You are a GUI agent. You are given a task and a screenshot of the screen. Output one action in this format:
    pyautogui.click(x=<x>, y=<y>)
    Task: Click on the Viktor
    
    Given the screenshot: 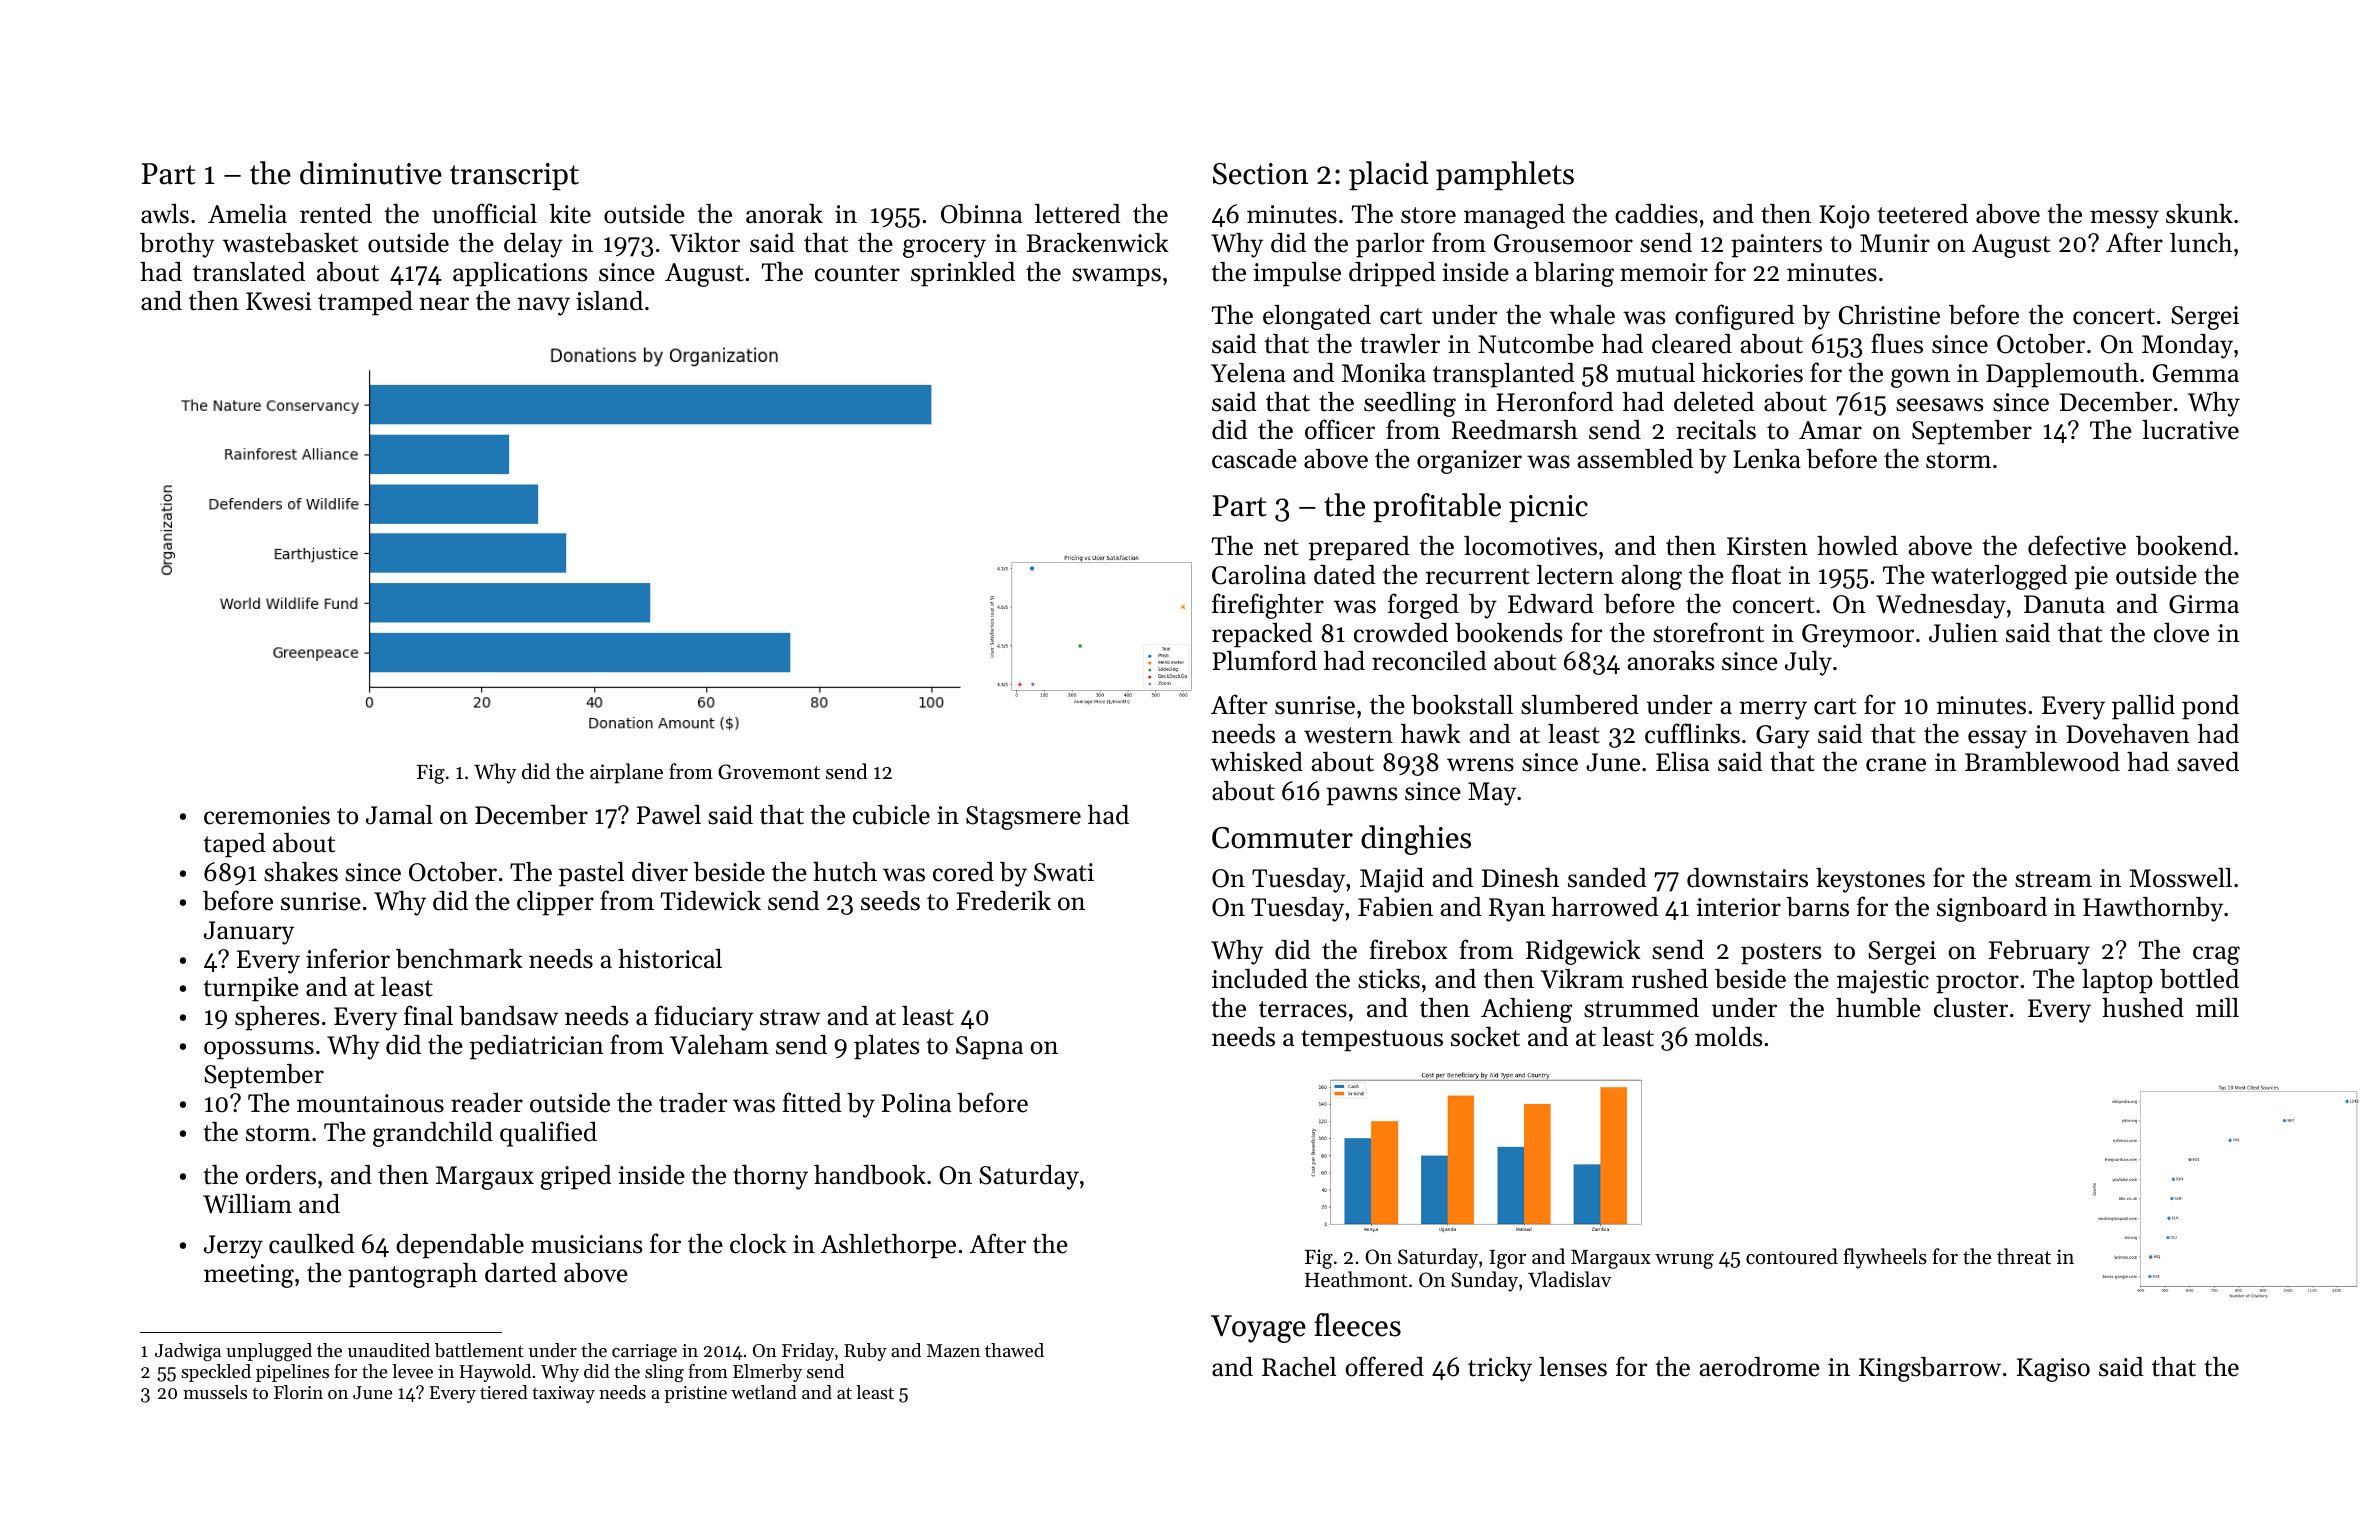 What is the action you would take?
    pyautogui.click(x=705, y=243)
